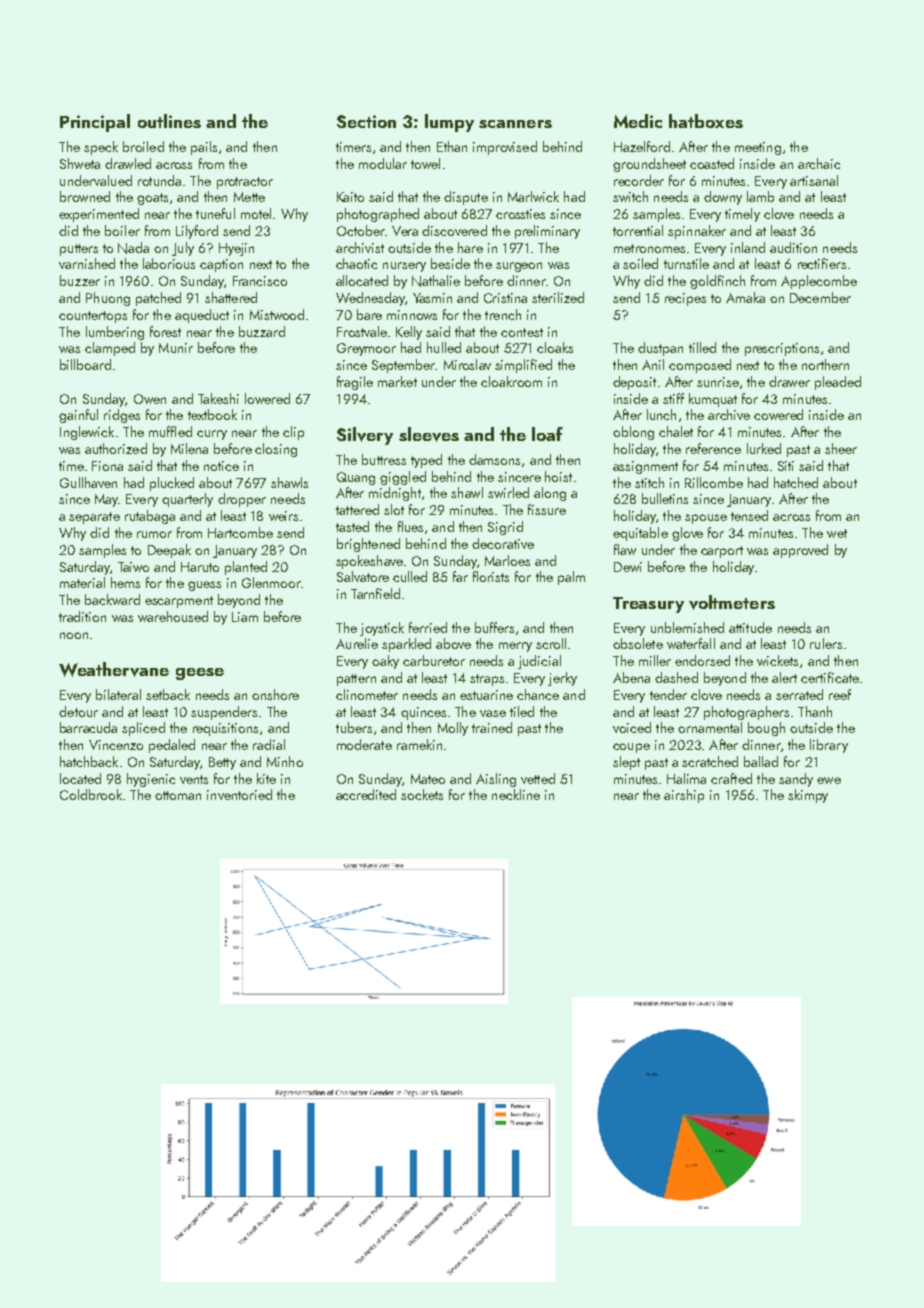 The height and width of the document is (1308, 924). I want to click on clamped, so click(110, 349).
